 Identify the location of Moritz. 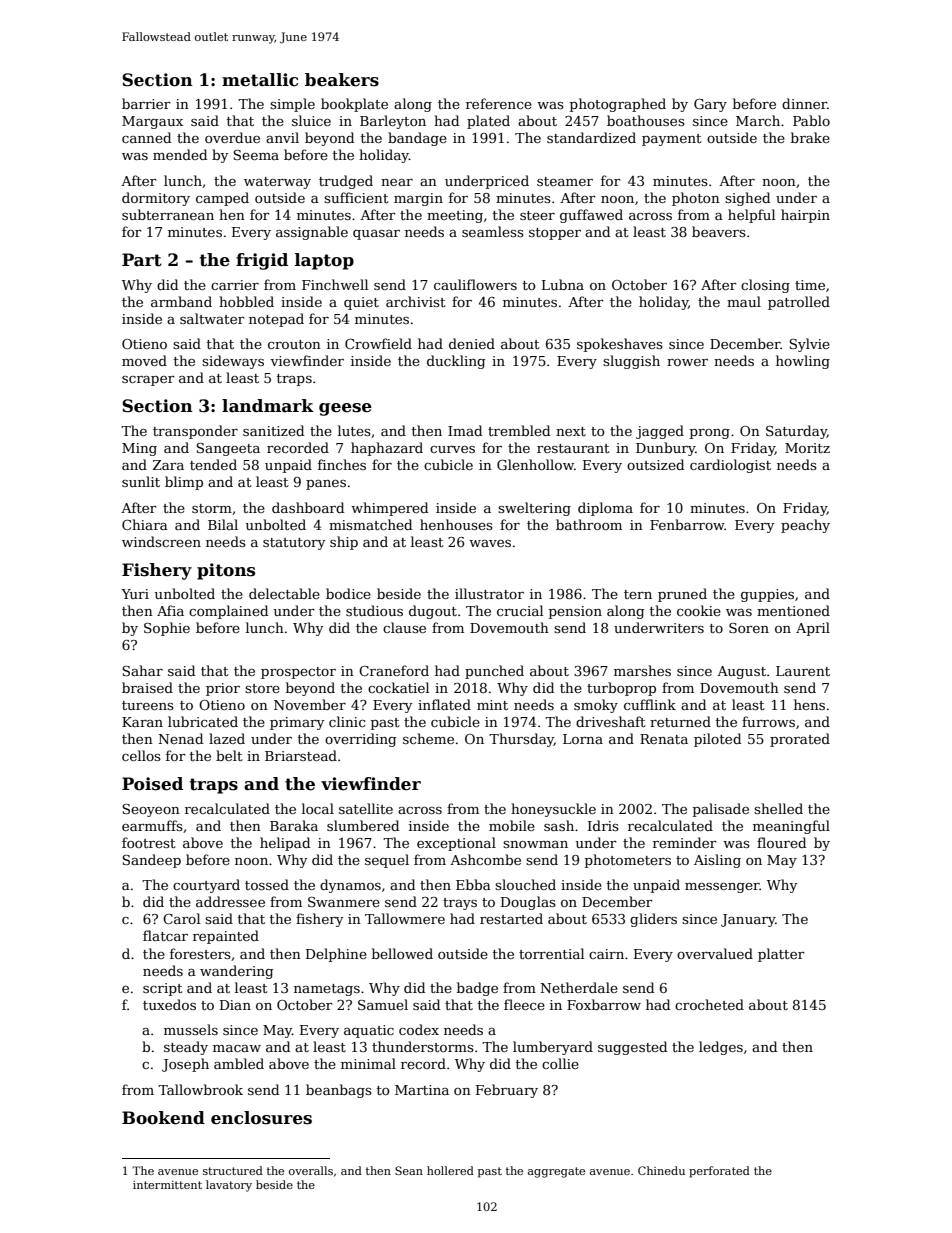
(807, 448).
